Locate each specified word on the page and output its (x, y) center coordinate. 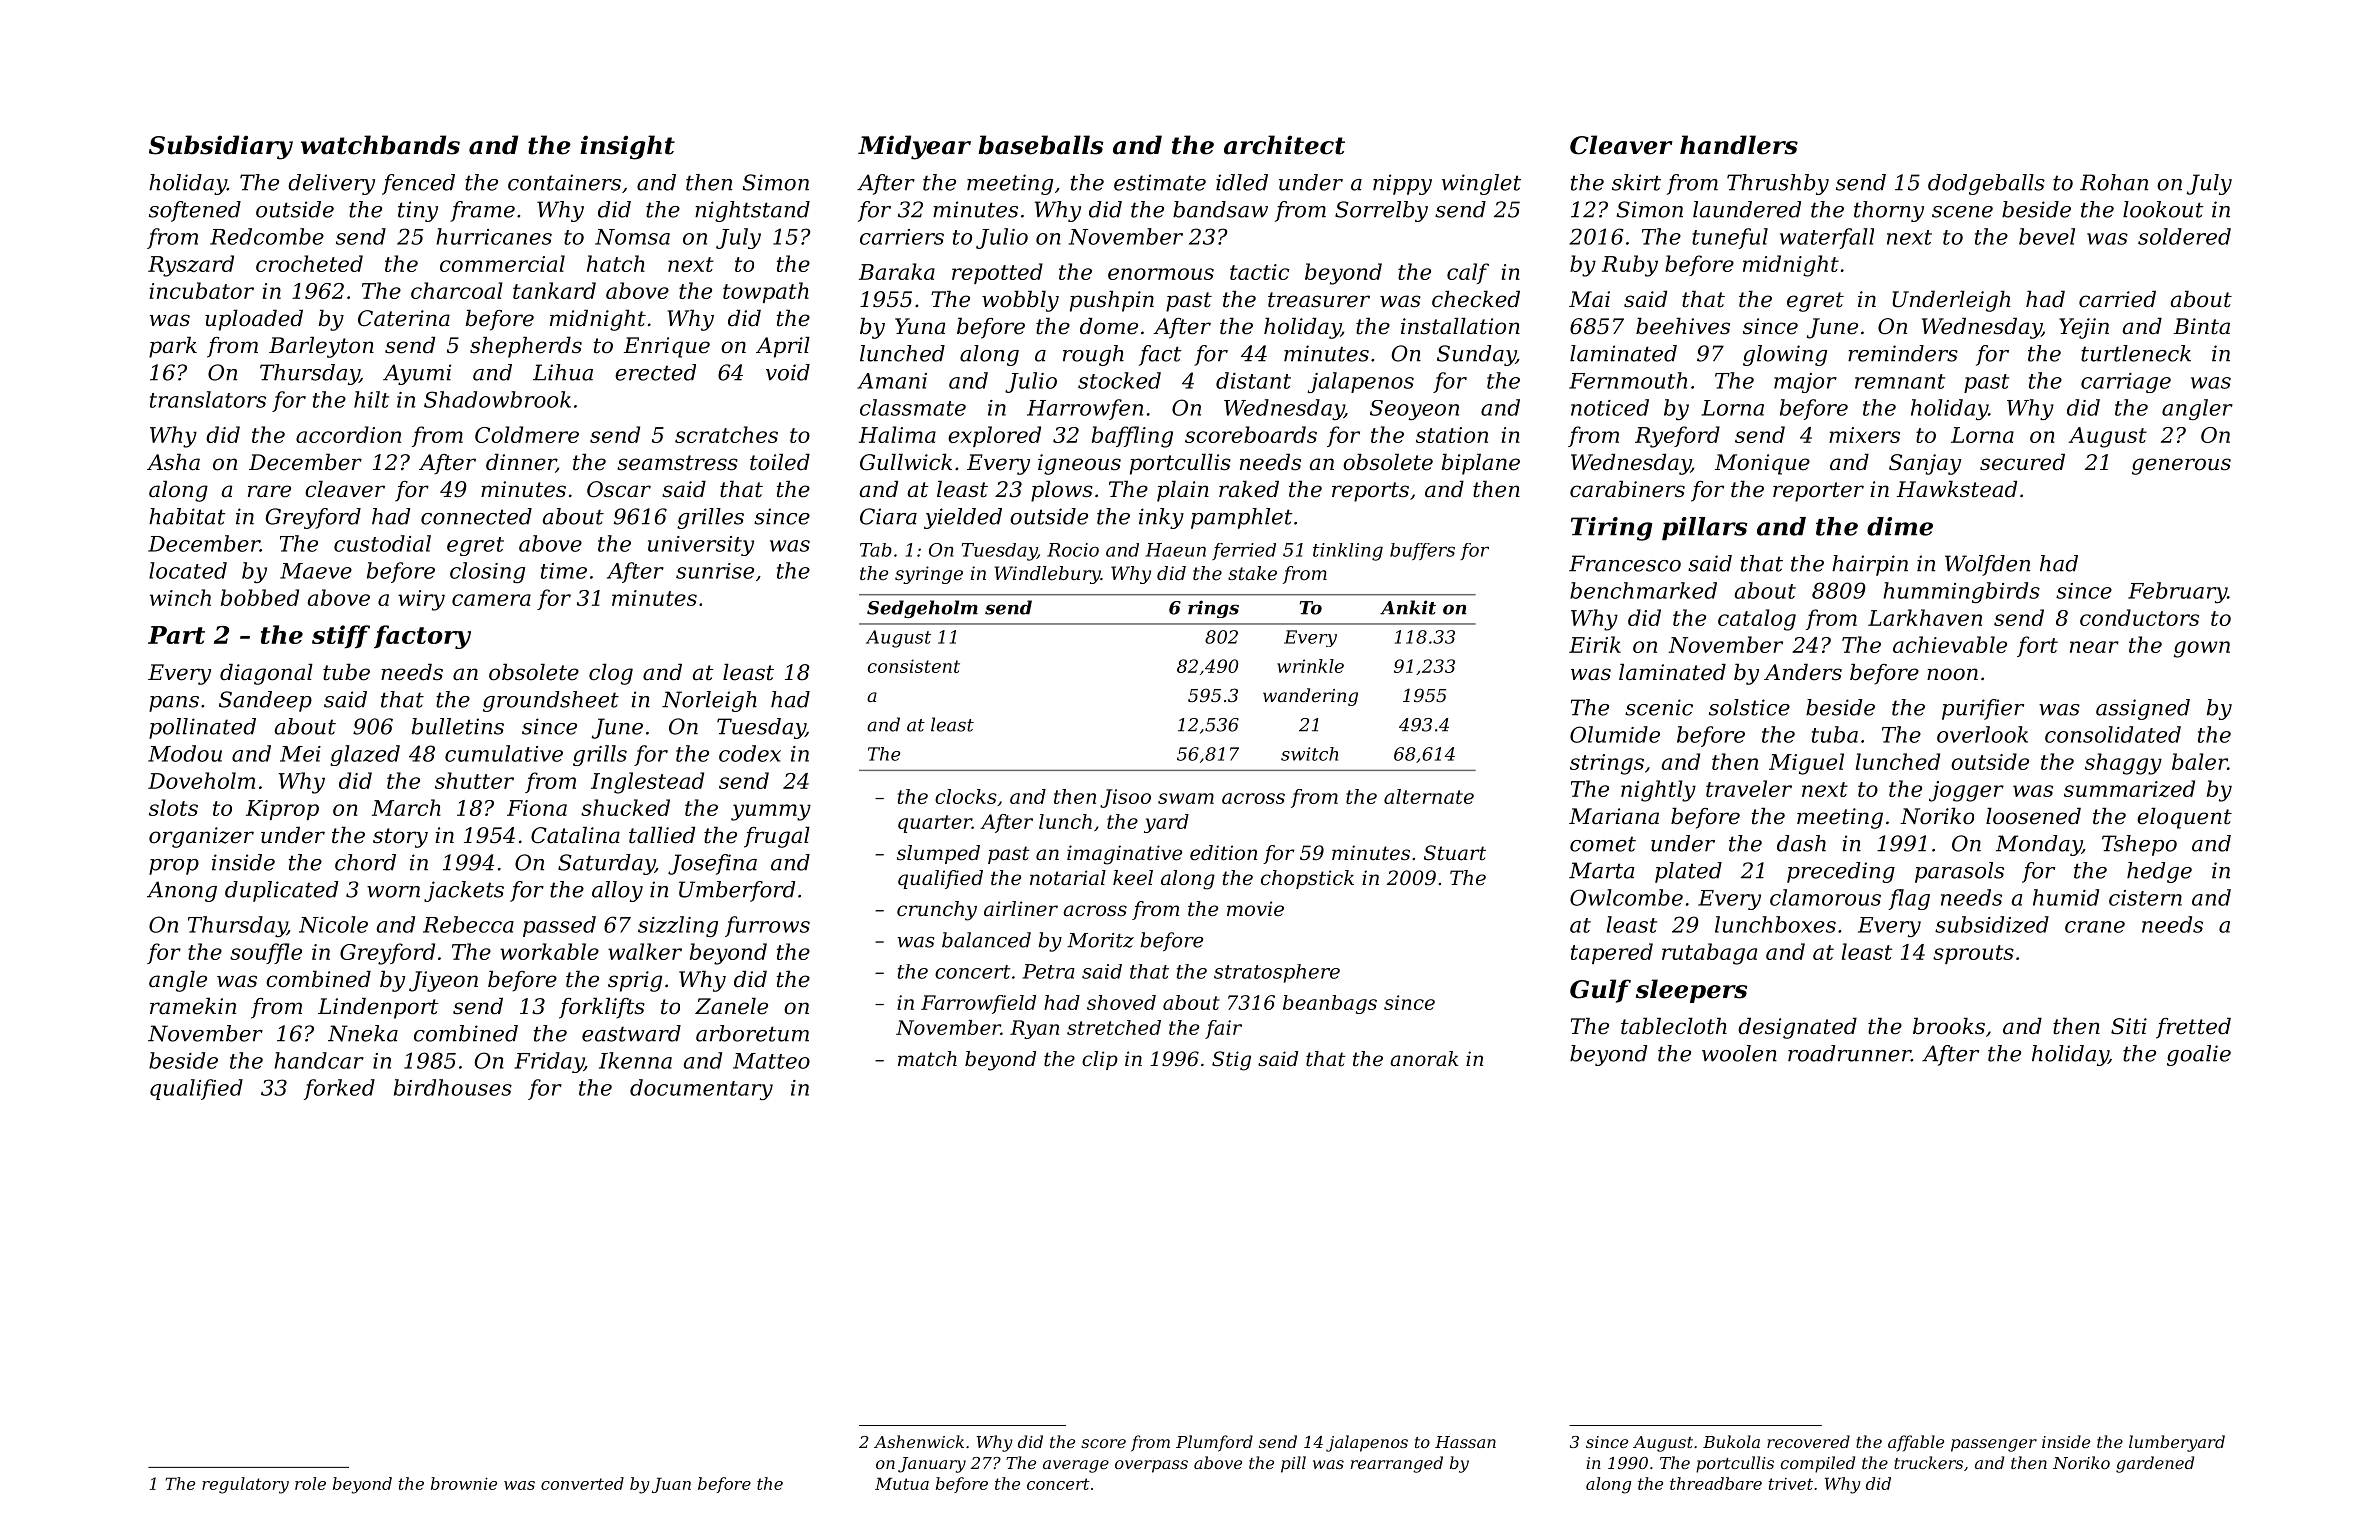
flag (1909, 899)
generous (2181, 466)
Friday (549, 1062)
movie (1255, 908)
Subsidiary (221, 147)
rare (269, 491)
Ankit (1408, 607)
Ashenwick (919, 1441)
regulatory (245, 1485)
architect (1284, 145)
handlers (1739, 145)
